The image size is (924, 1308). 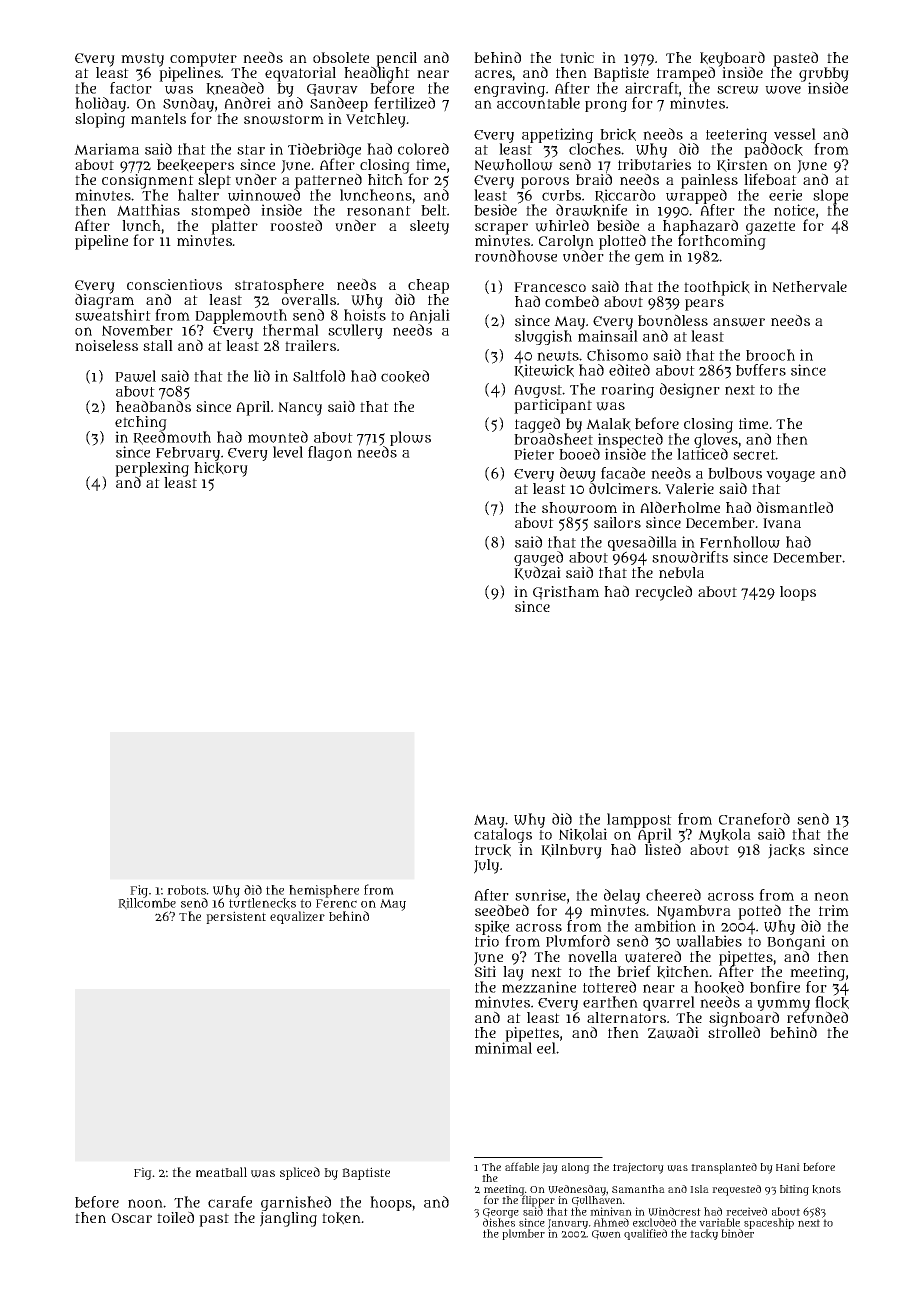 I want to click on Kudzai, so click(x=537, y=573).
